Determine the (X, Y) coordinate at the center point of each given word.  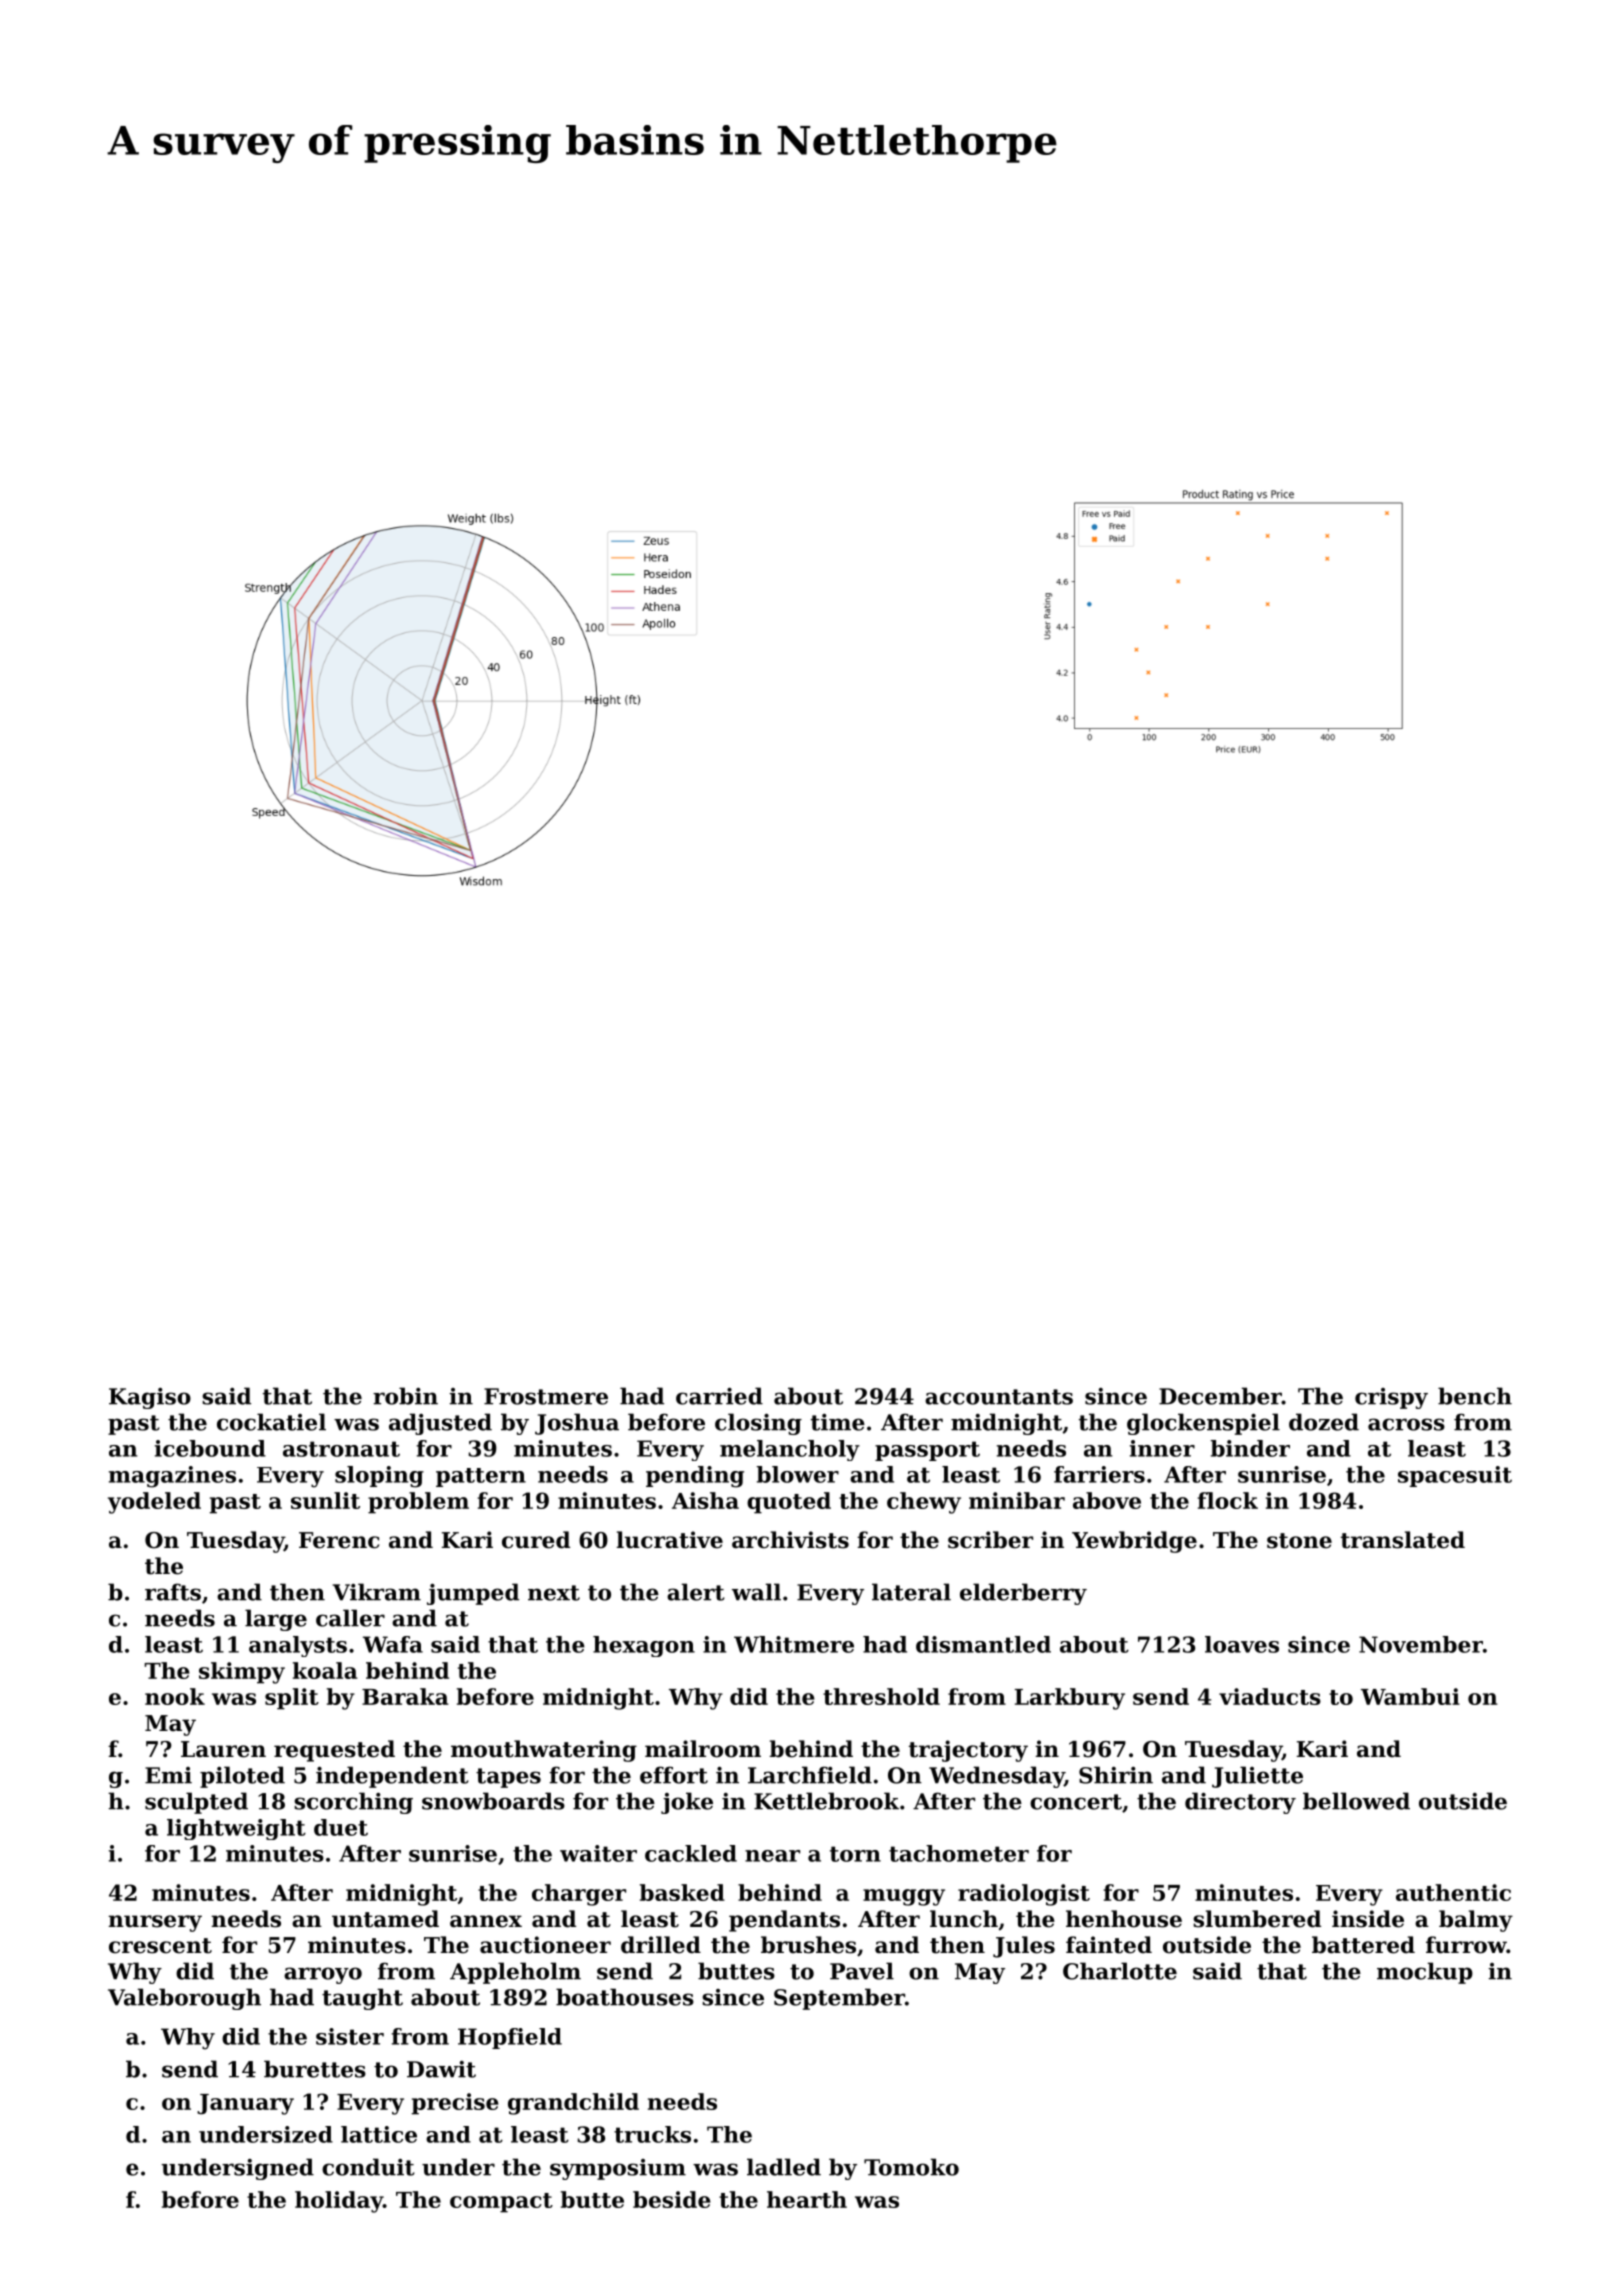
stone (1299, 1541)
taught (362, 1999)
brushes (808, 1945)
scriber (990, 1540)
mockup (1425, 1973)
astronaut (341, 1449)
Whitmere (794, 1644)
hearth (807, 2199)
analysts (298, 1646)
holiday (339, 2202)
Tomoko (911, 2167)
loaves (1242, 1644)
